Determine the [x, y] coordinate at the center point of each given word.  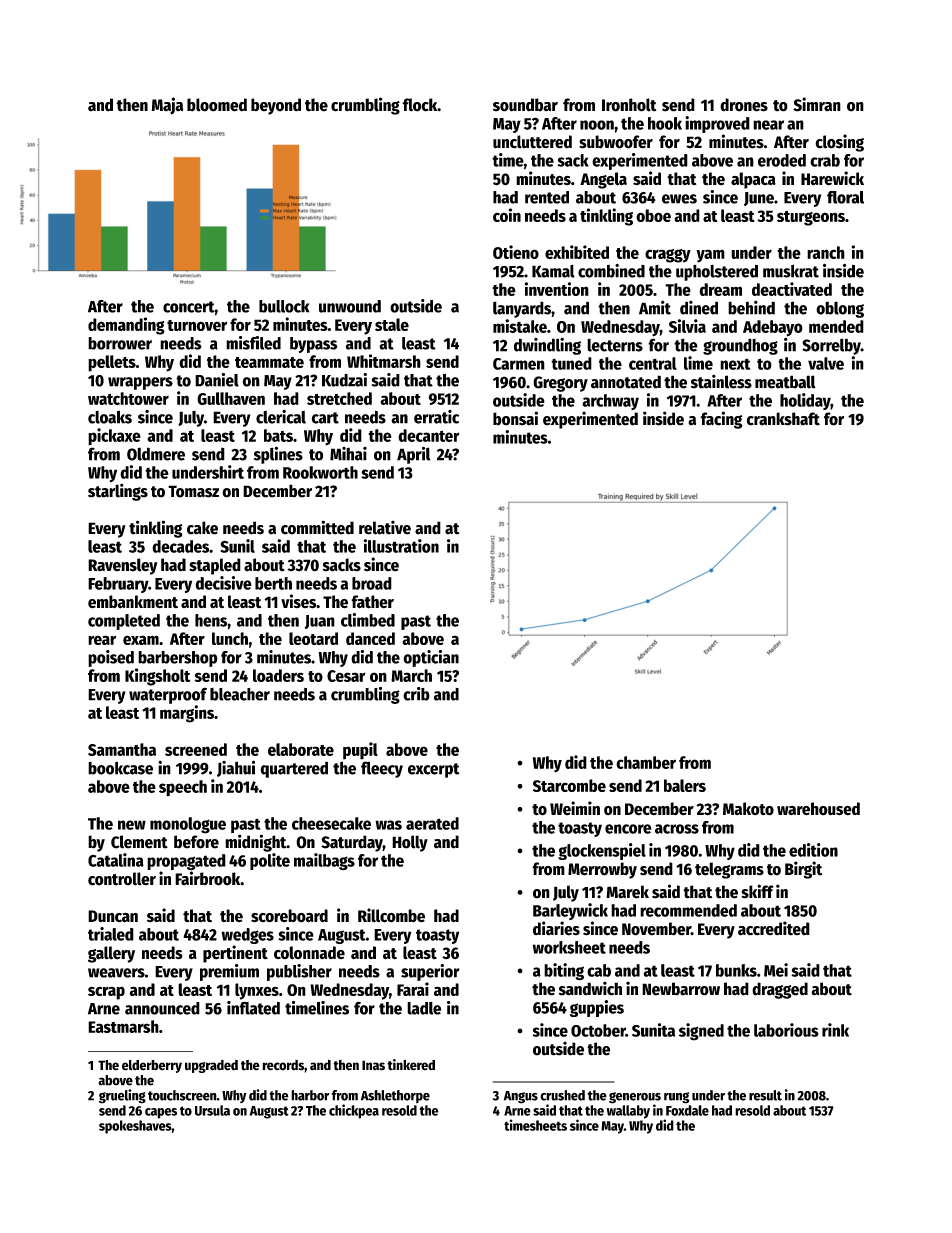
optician [431, 658]
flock [419, 105]
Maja [167, 106]
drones [744, 105]
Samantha [122, 749]
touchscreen [182, 1095]
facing [721, 420]
